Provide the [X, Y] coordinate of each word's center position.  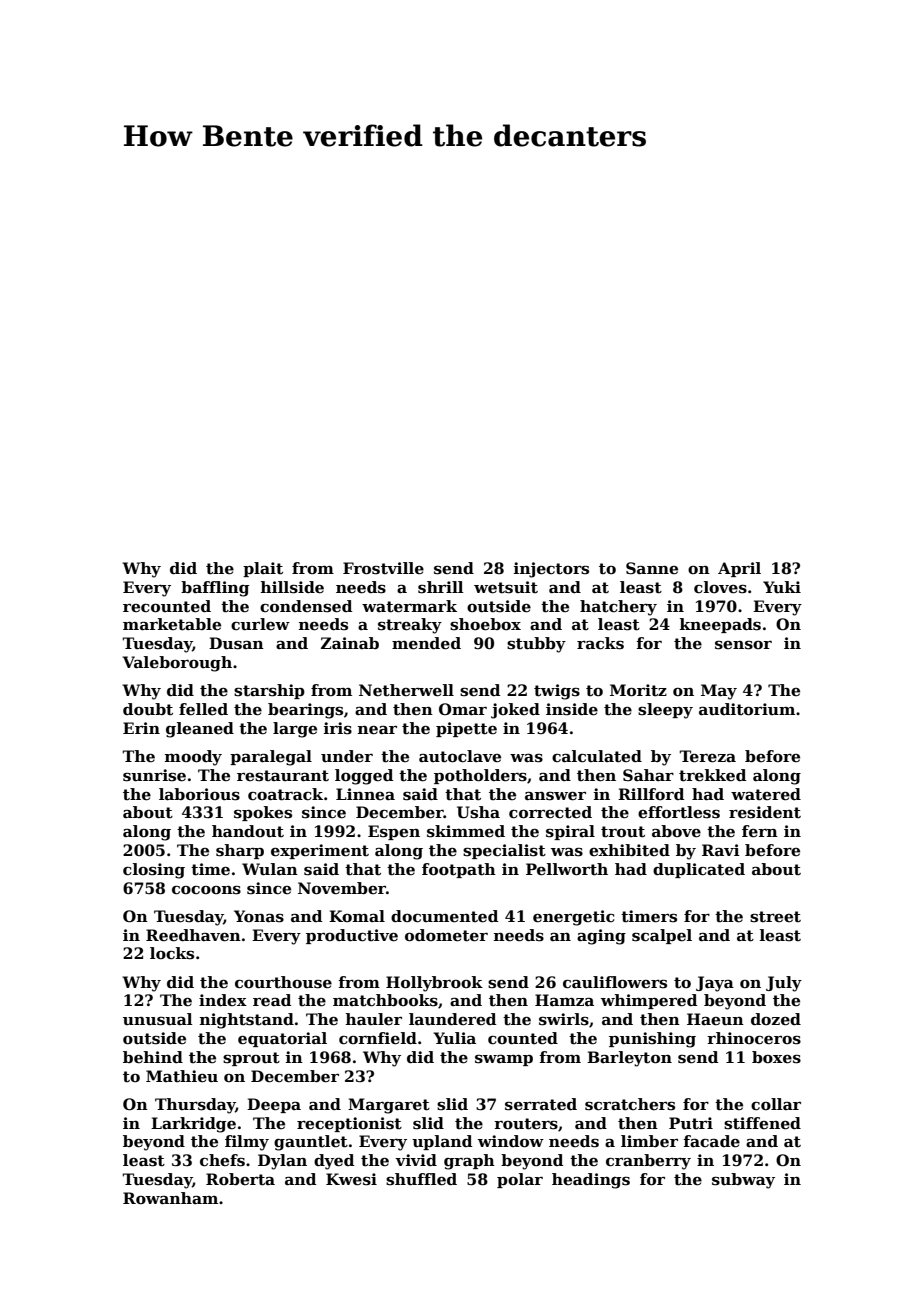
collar [776, 1104]
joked [515, 711]
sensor [743, 645]
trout [623, 832]
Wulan [270, 869]
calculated [597, 756]
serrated [541, 1104]
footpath [459, 870]
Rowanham [170, 1198]
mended [426, 643]
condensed [306, 606]
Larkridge [193, 1125]
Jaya [715, 984]
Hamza [564, 1000]
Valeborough [177, 664]
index [223, 1000]
